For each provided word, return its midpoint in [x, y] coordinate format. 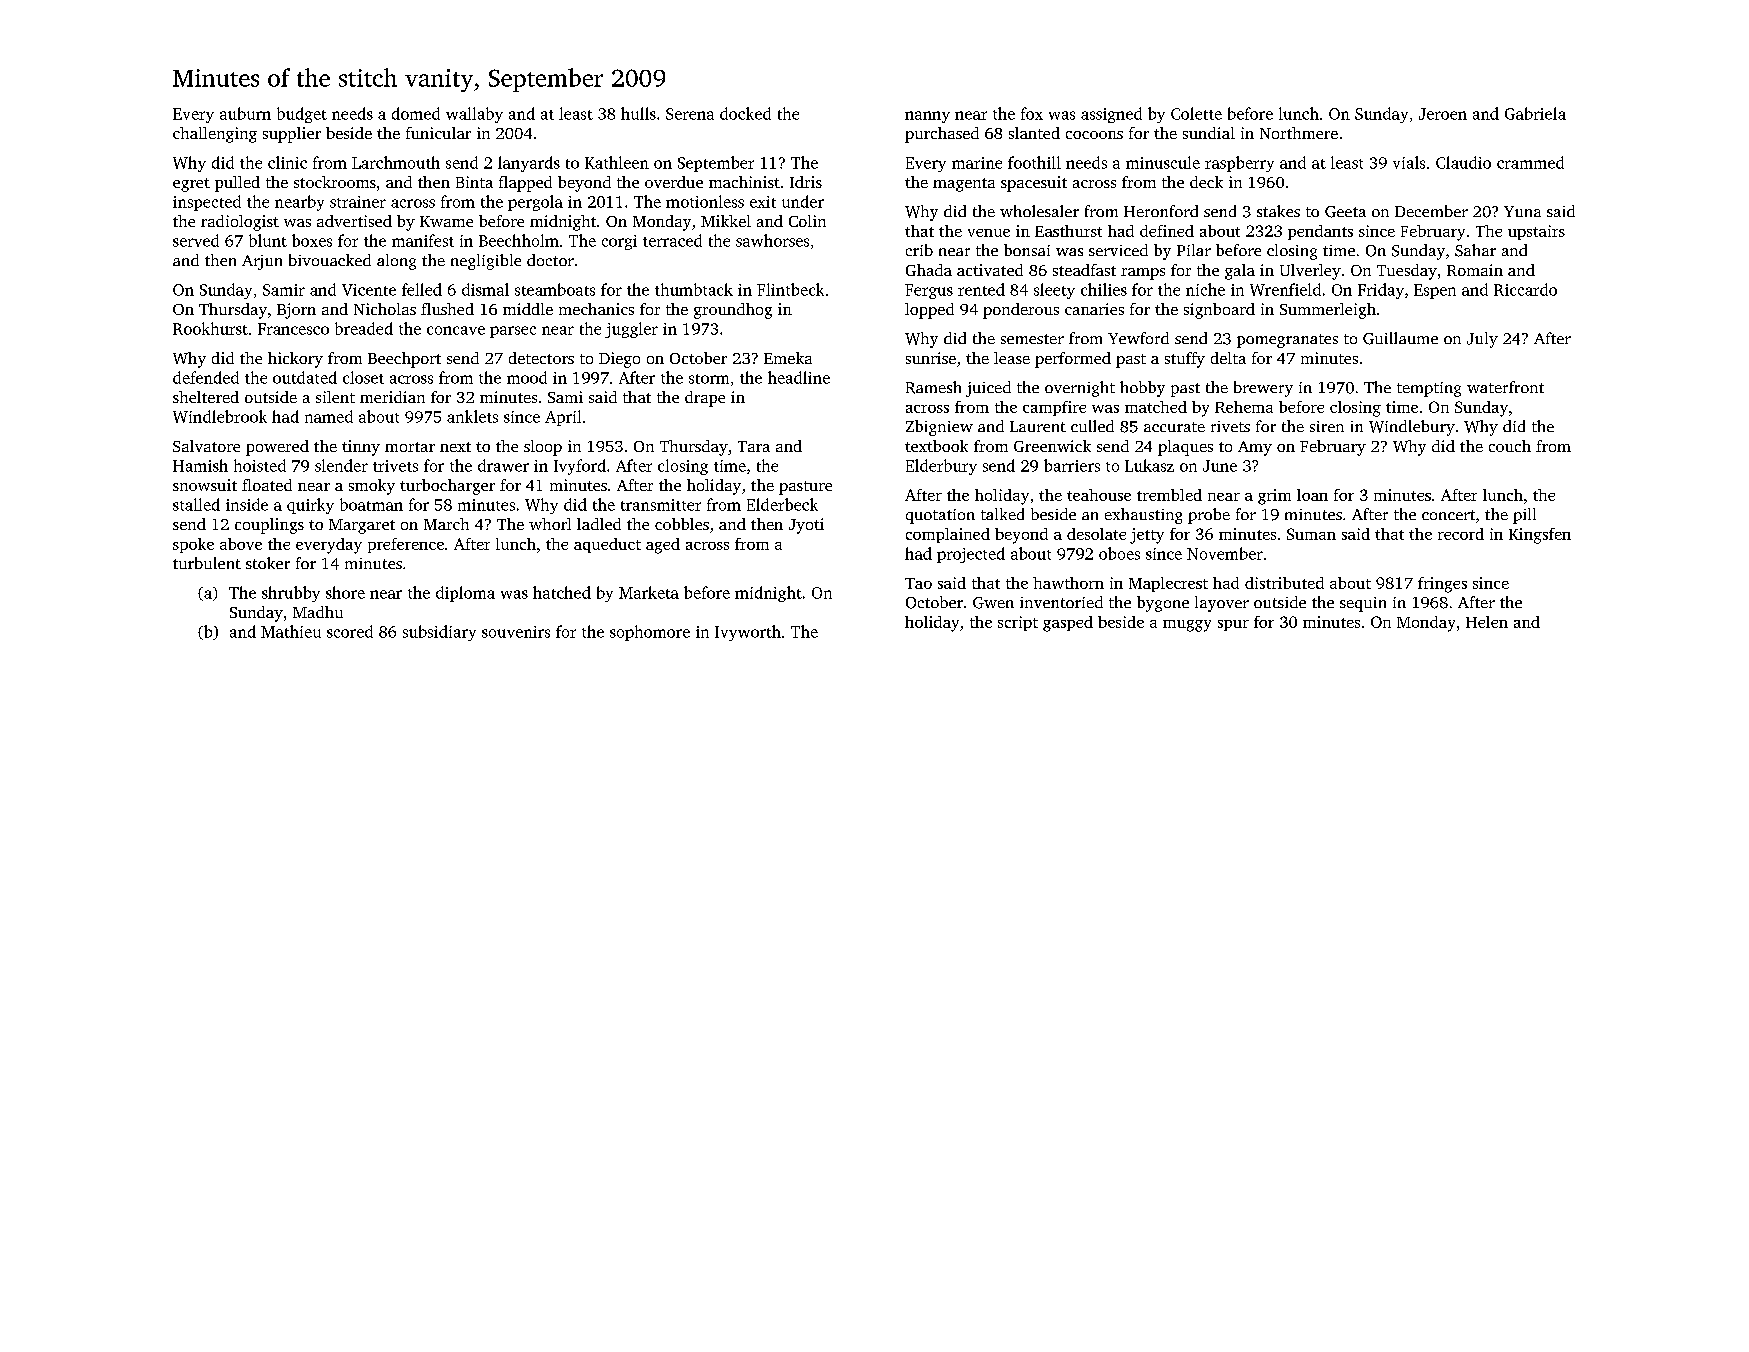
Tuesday [1407, 272]
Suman [1311, 534]
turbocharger [447, 487]
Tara [754, 446]
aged [663, 546]
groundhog [733, 311]
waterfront [1505, 387]
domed [416, 113]
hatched [562, 592]
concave [456, 330]
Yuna [1522, 211]
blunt [268, 240]
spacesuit [1034, 184]
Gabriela [1535, 113]
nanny [927, 117]
